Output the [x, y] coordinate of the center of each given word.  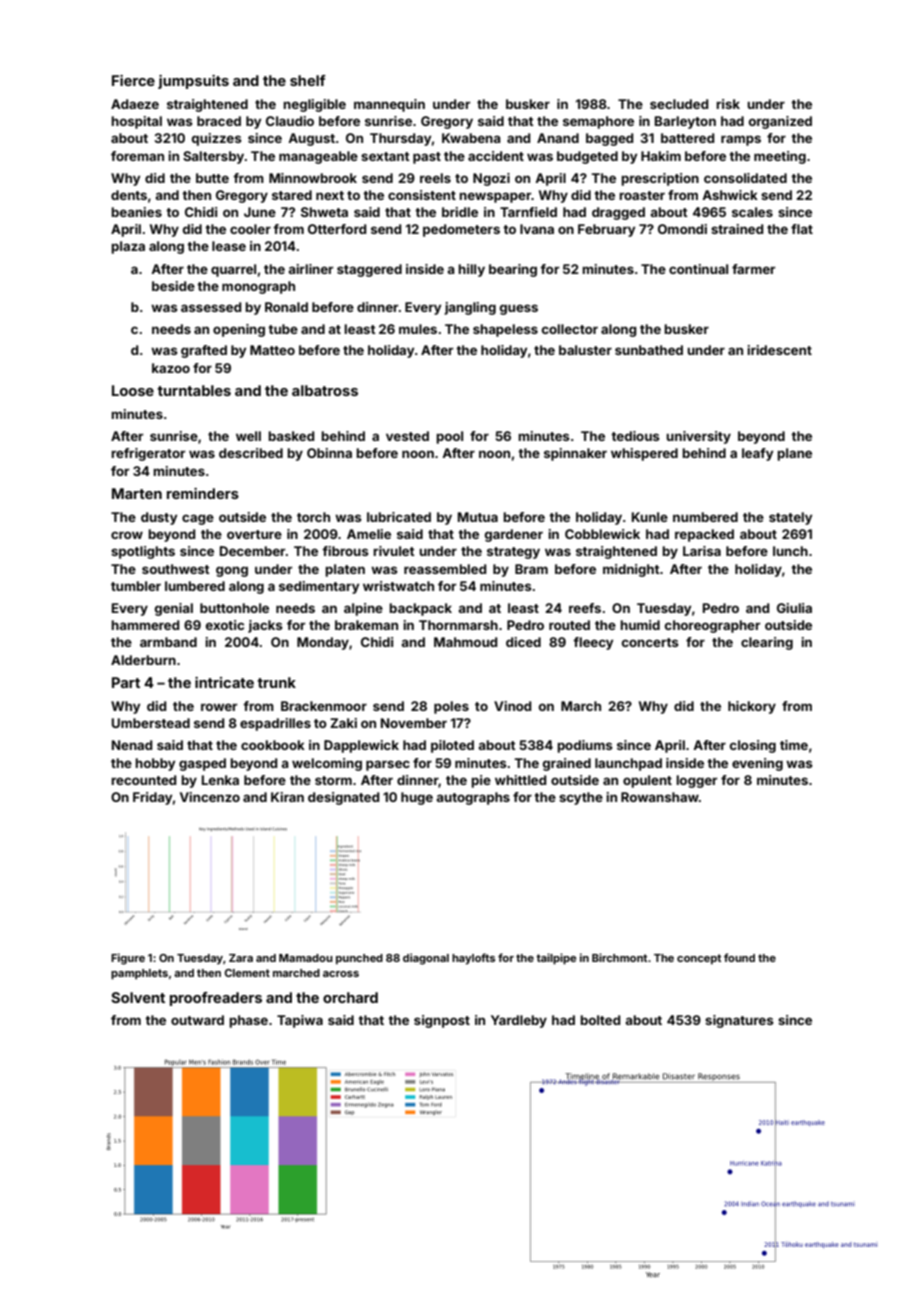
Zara [241, 958]
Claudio [290, 121]
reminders [203, 493]
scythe [581, 798]
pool [449, 437]
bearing [513, 270]
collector [570, 329]
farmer [753, 269]
